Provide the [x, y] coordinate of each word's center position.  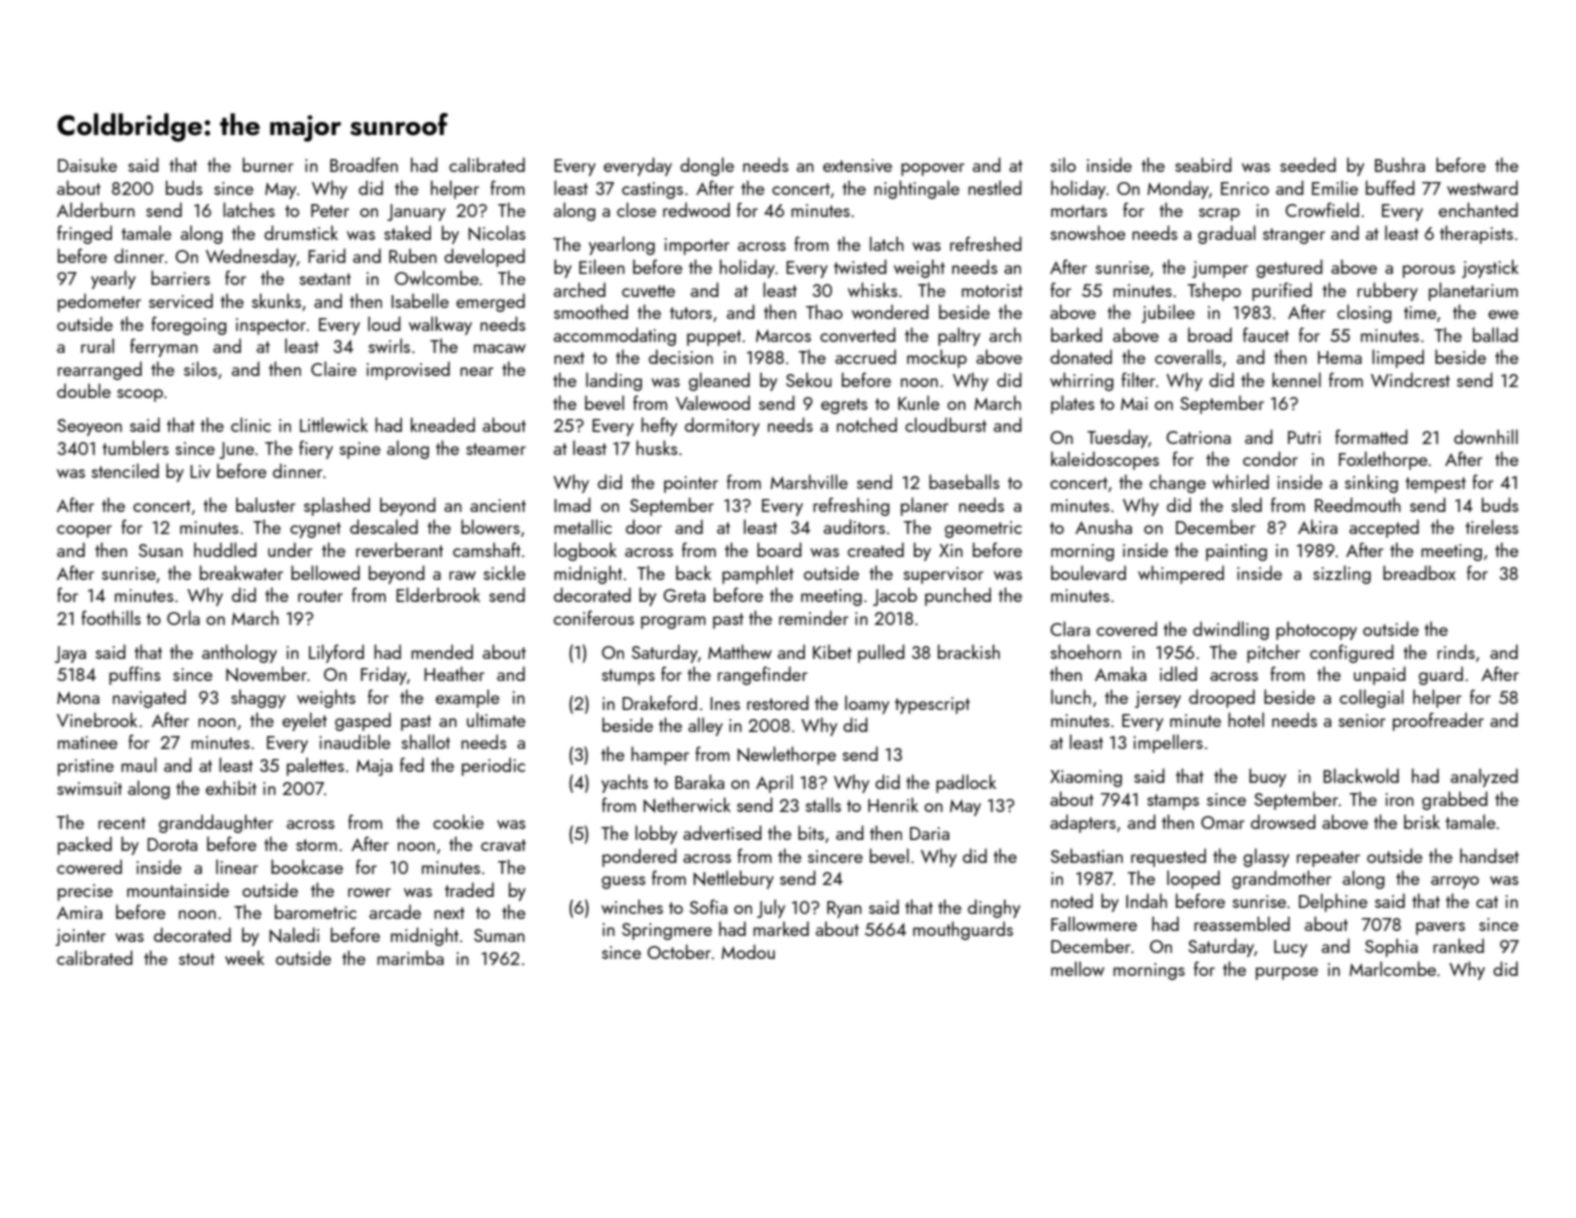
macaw [500, 348]
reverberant [399, 549]
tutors [691, 313]
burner [268, 164]
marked [781, 928]
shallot [426, 741]
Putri [1304, 437]
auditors [854, 526]
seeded [1308, 164]
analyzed [1484, 777]
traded [469, 889]
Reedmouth [1358, 504]
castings [652, 190]
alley [705, 726]
